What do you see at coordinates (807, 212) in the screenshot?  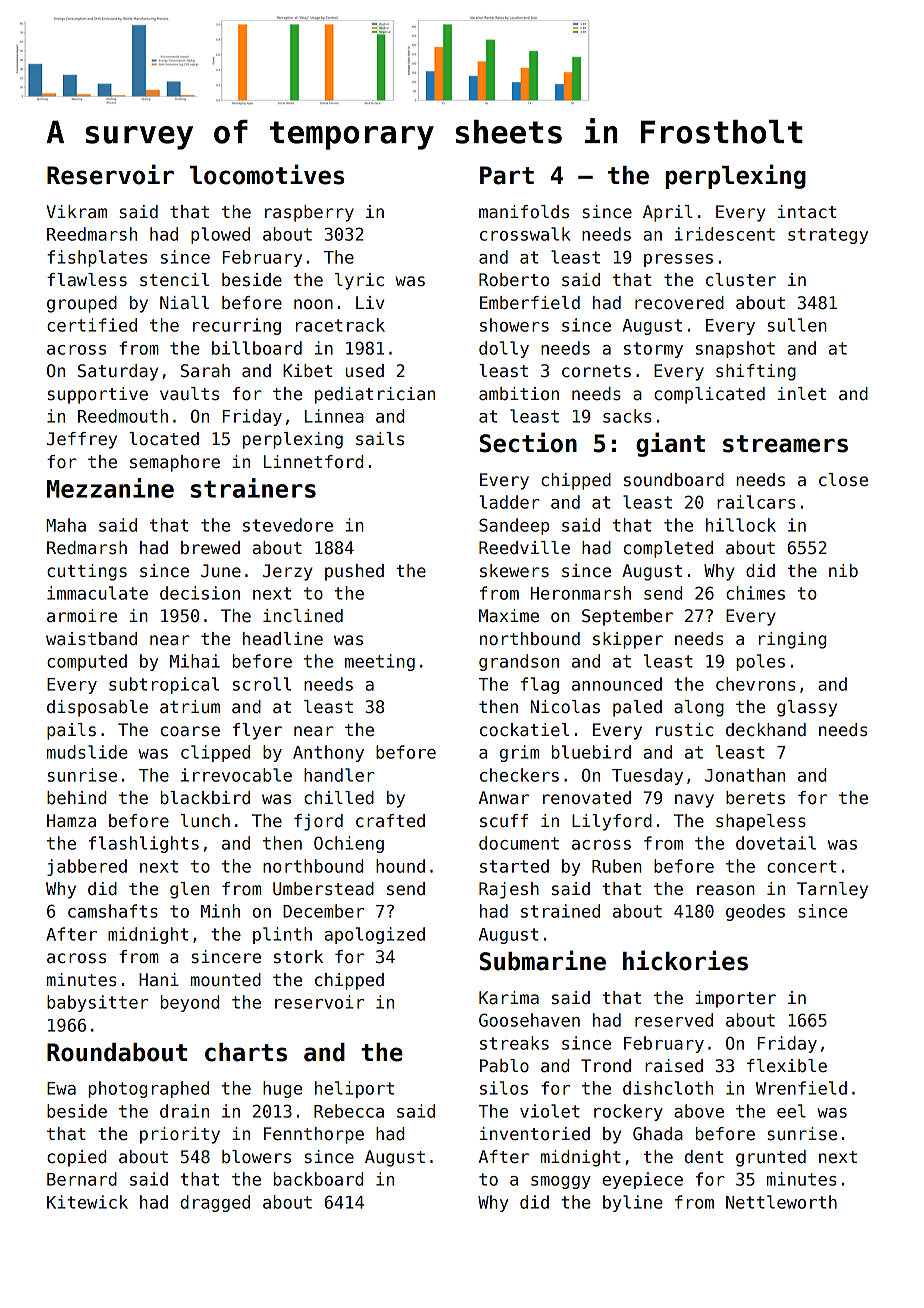 I see `intact` at bounding box center [807, 212].
